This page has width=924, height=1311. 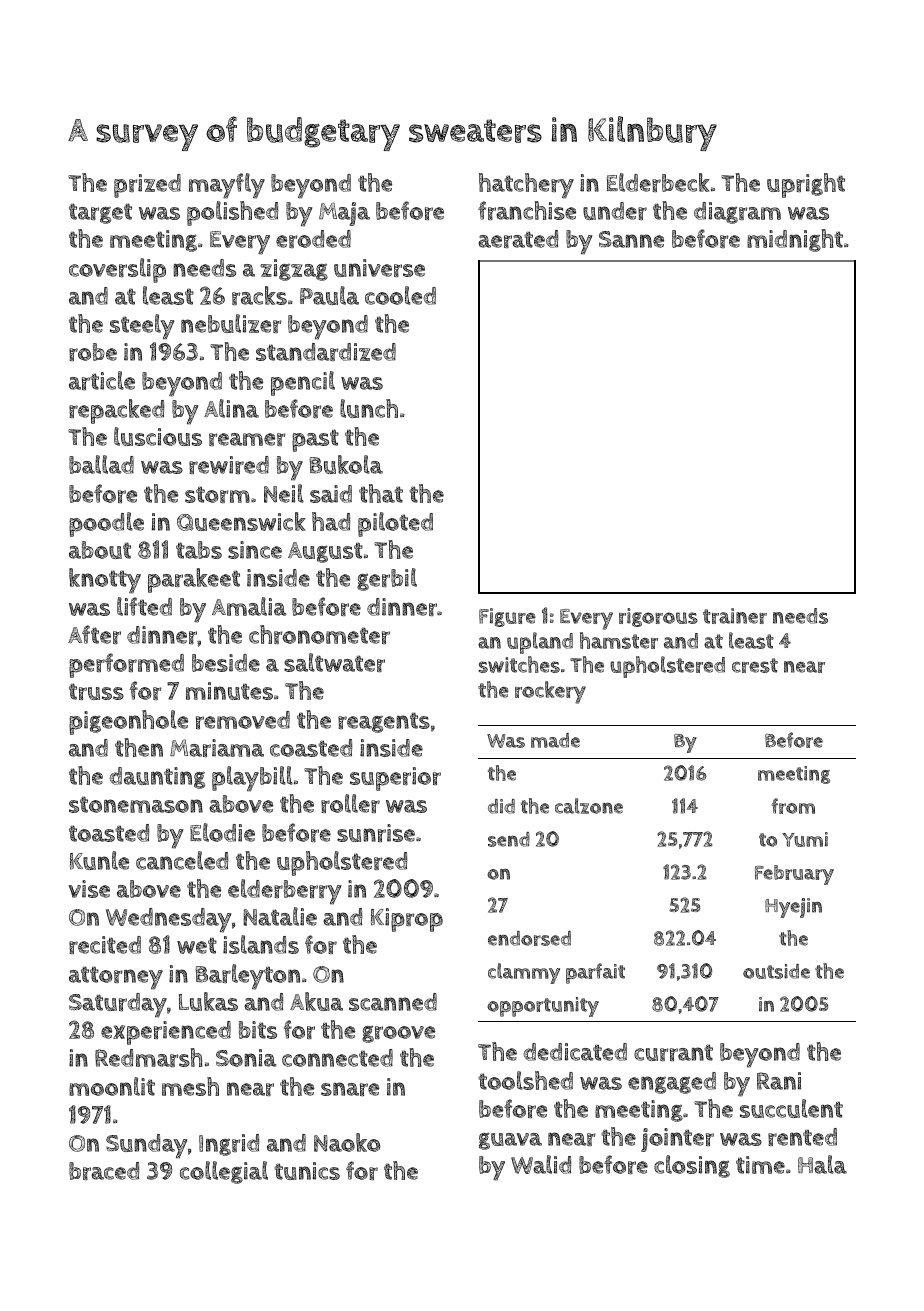 I want to click on reamer, so click(x=247, y=439).
